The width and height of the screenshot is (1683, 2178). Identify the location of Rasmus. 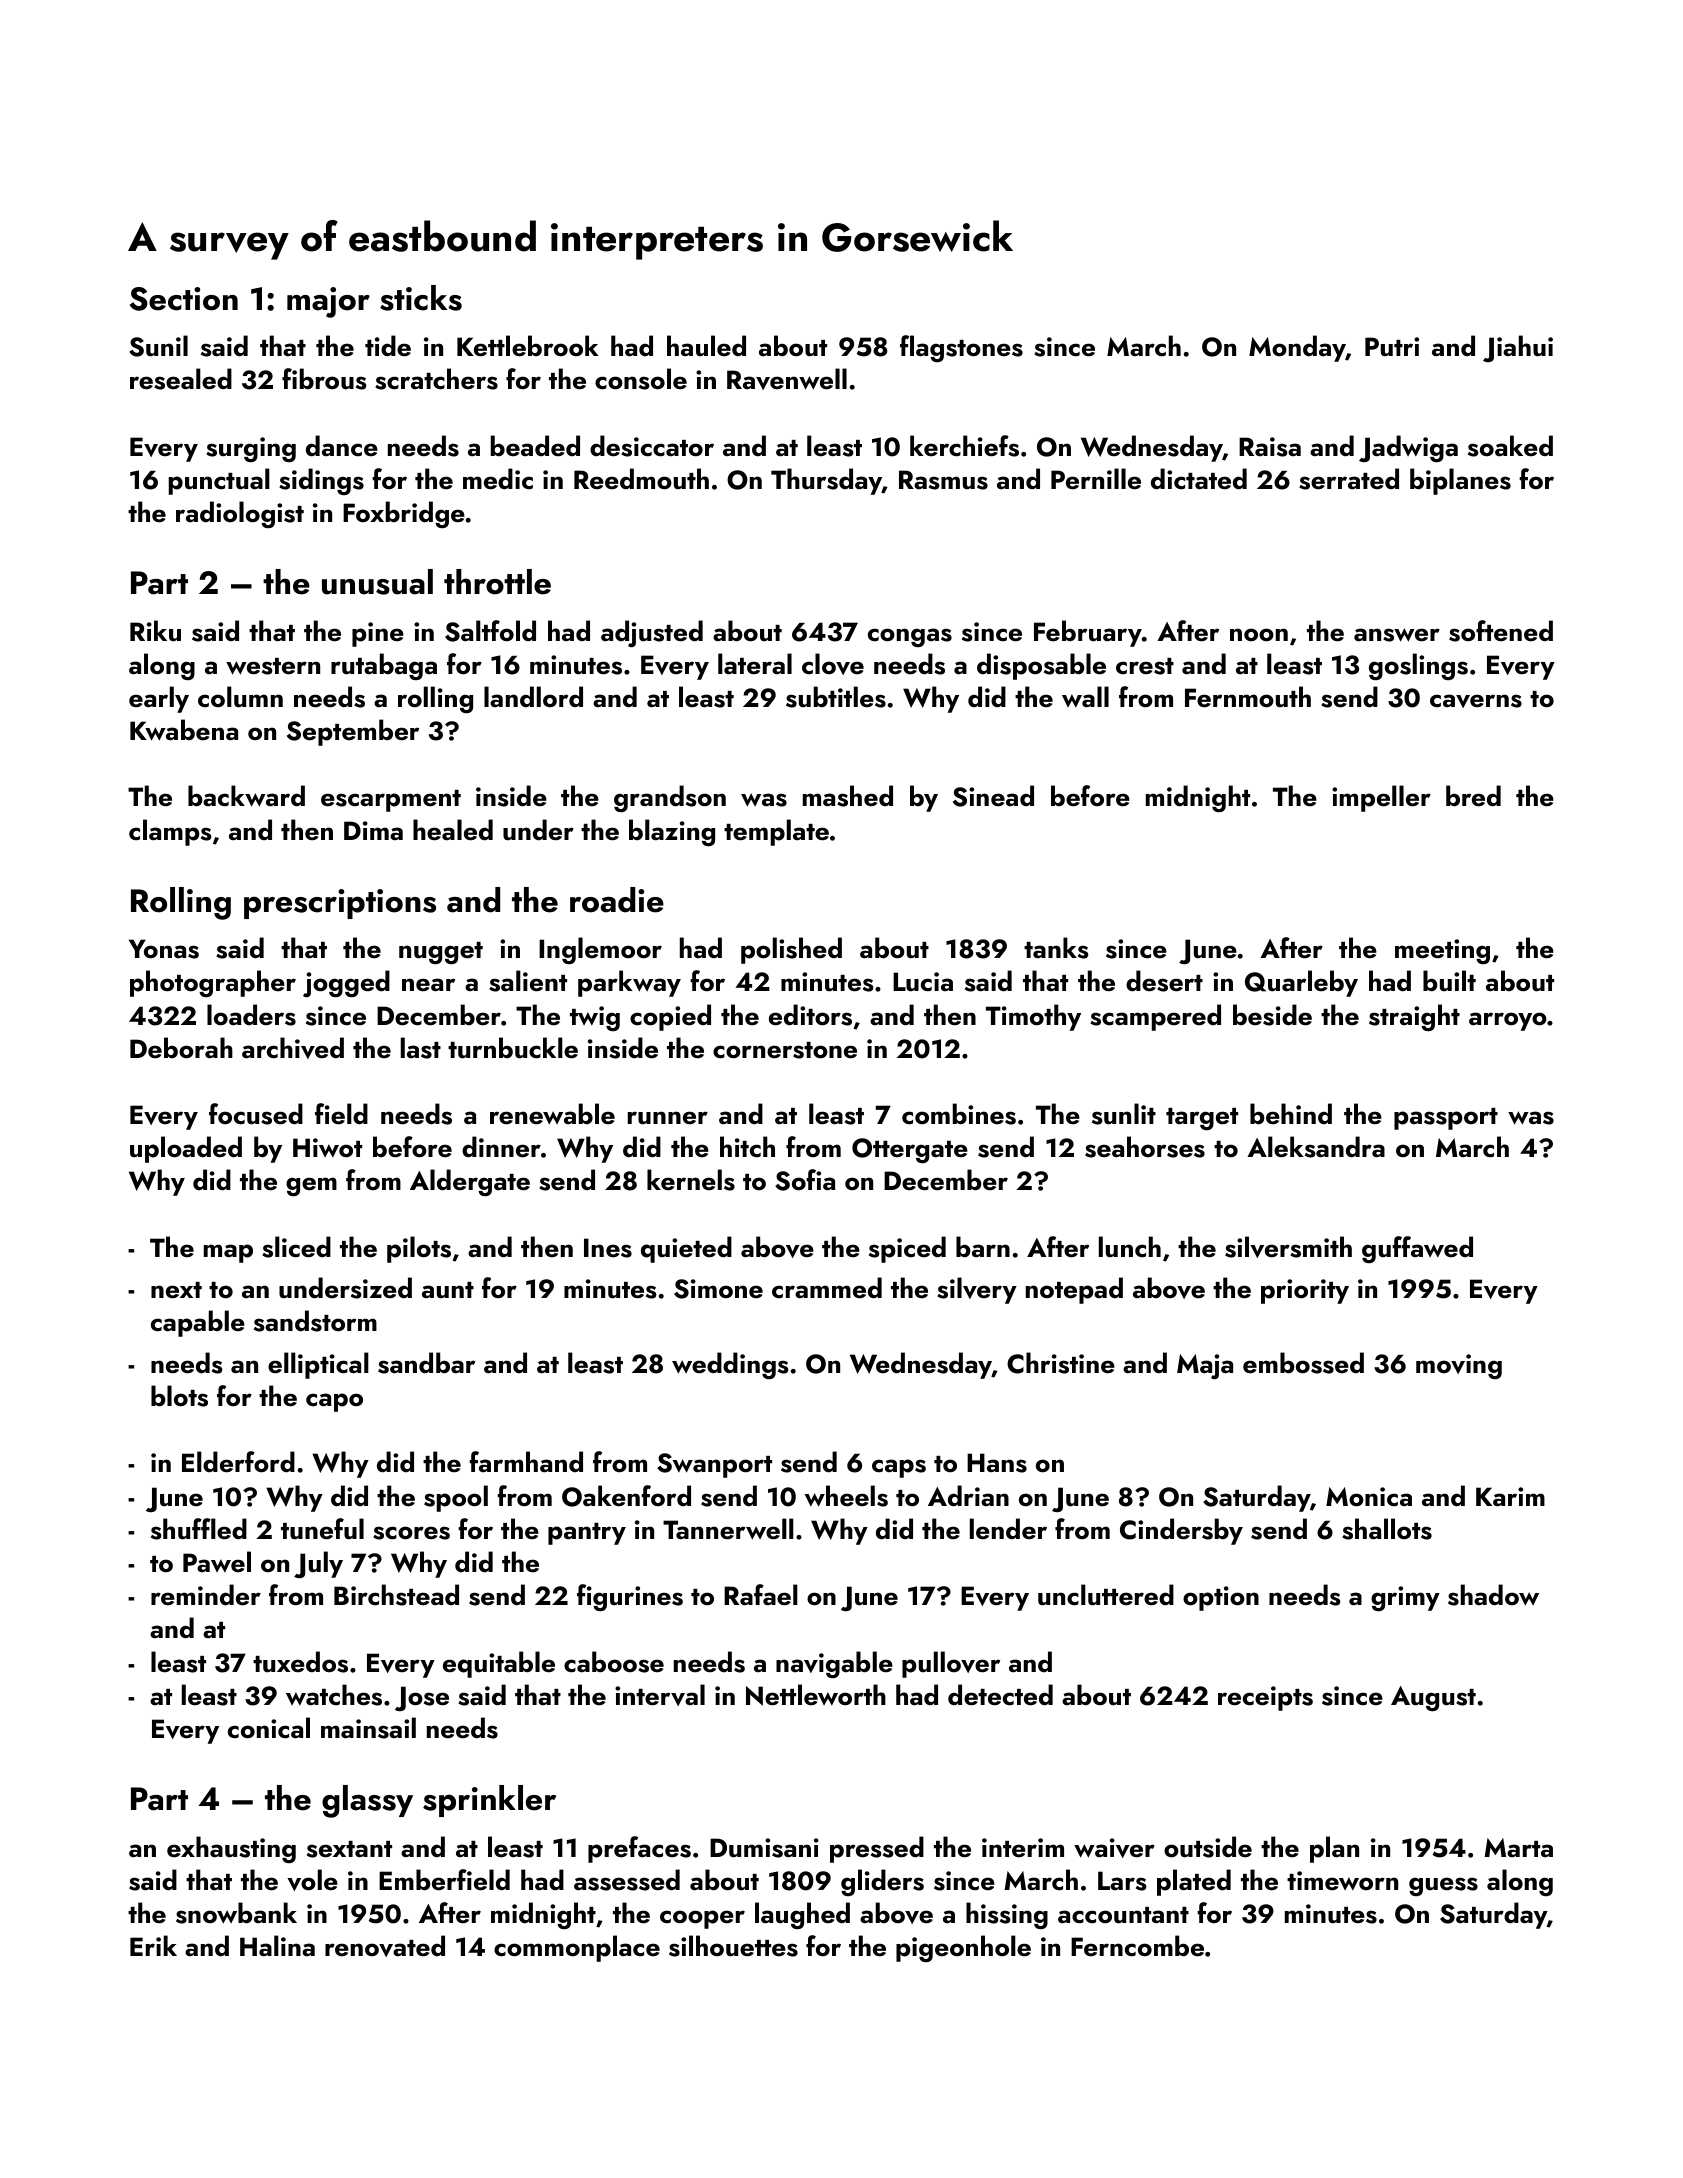
(943, 480).
